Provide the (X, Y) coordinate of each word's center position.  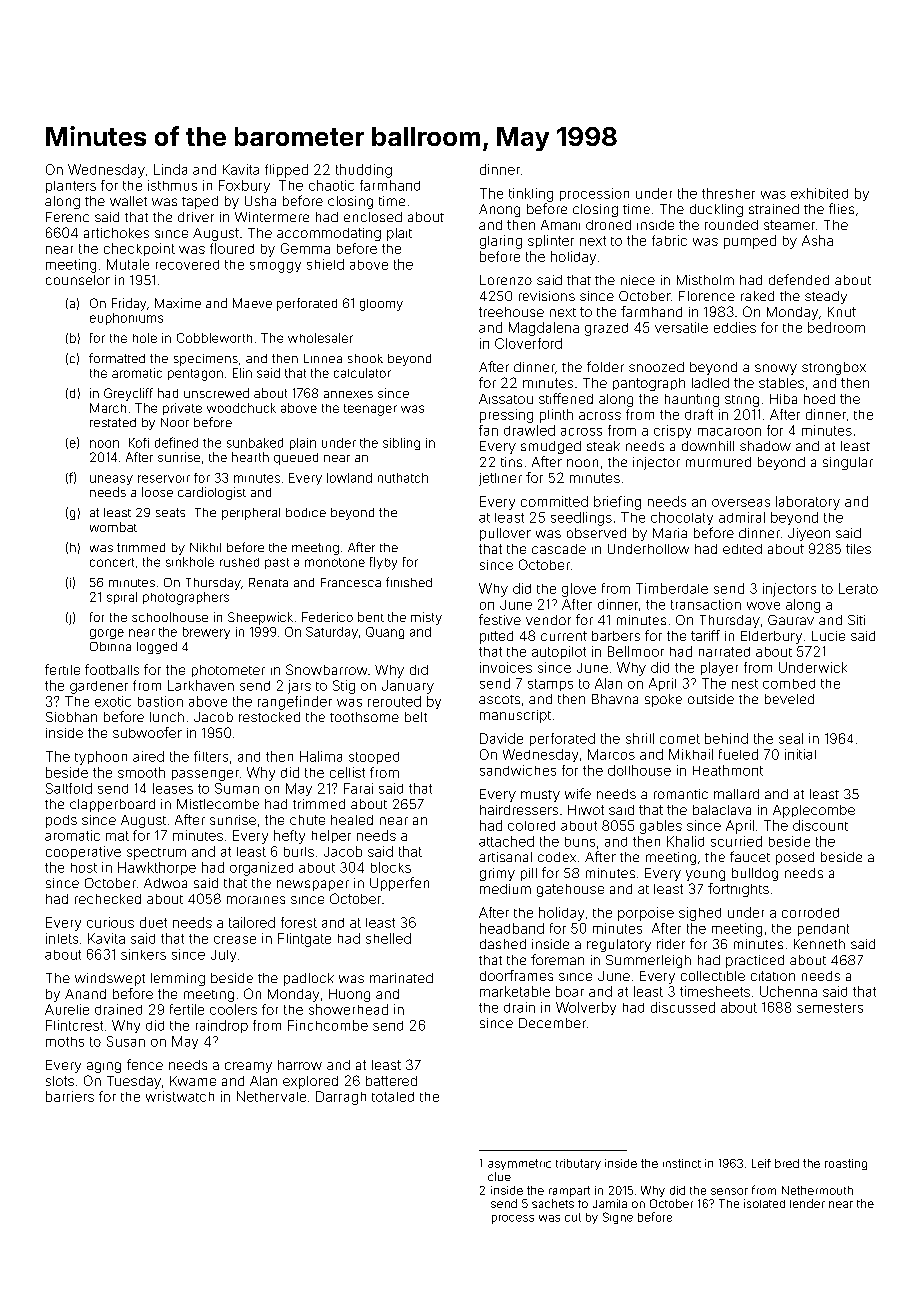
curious (110, 922)
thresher (728, 193)
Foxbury (244, 186)
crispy (672, 431)
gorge (107, 634)
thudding (364, 171)
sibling (401, 444)
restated (113, 422)
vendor (548, 620)
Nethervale (271, 1096)
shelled (388, 938)
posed (795, 858)
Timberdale (672, 588)
